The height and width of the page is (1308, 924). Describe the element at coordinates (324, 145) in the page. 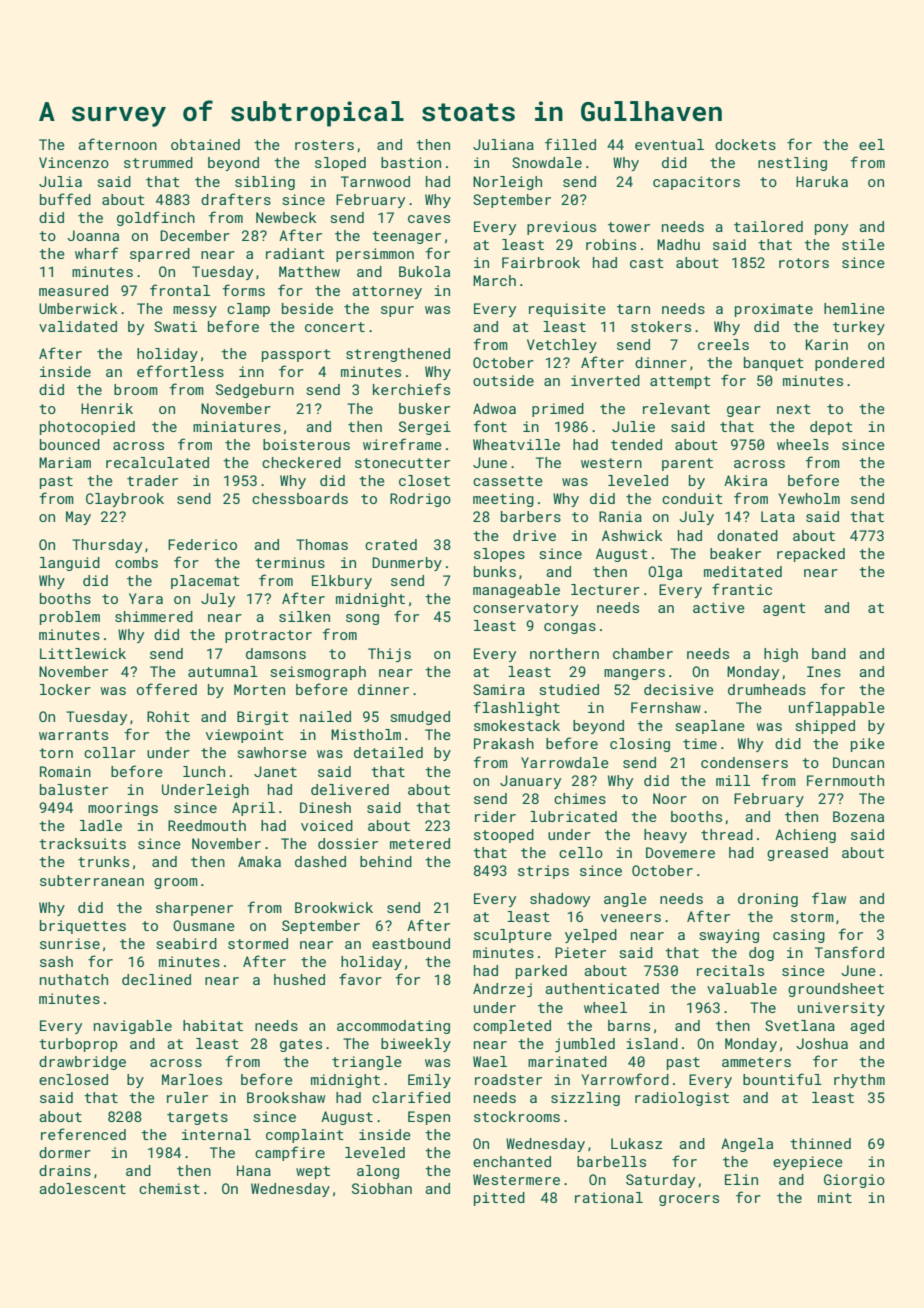

I see `rosters` at that location.
